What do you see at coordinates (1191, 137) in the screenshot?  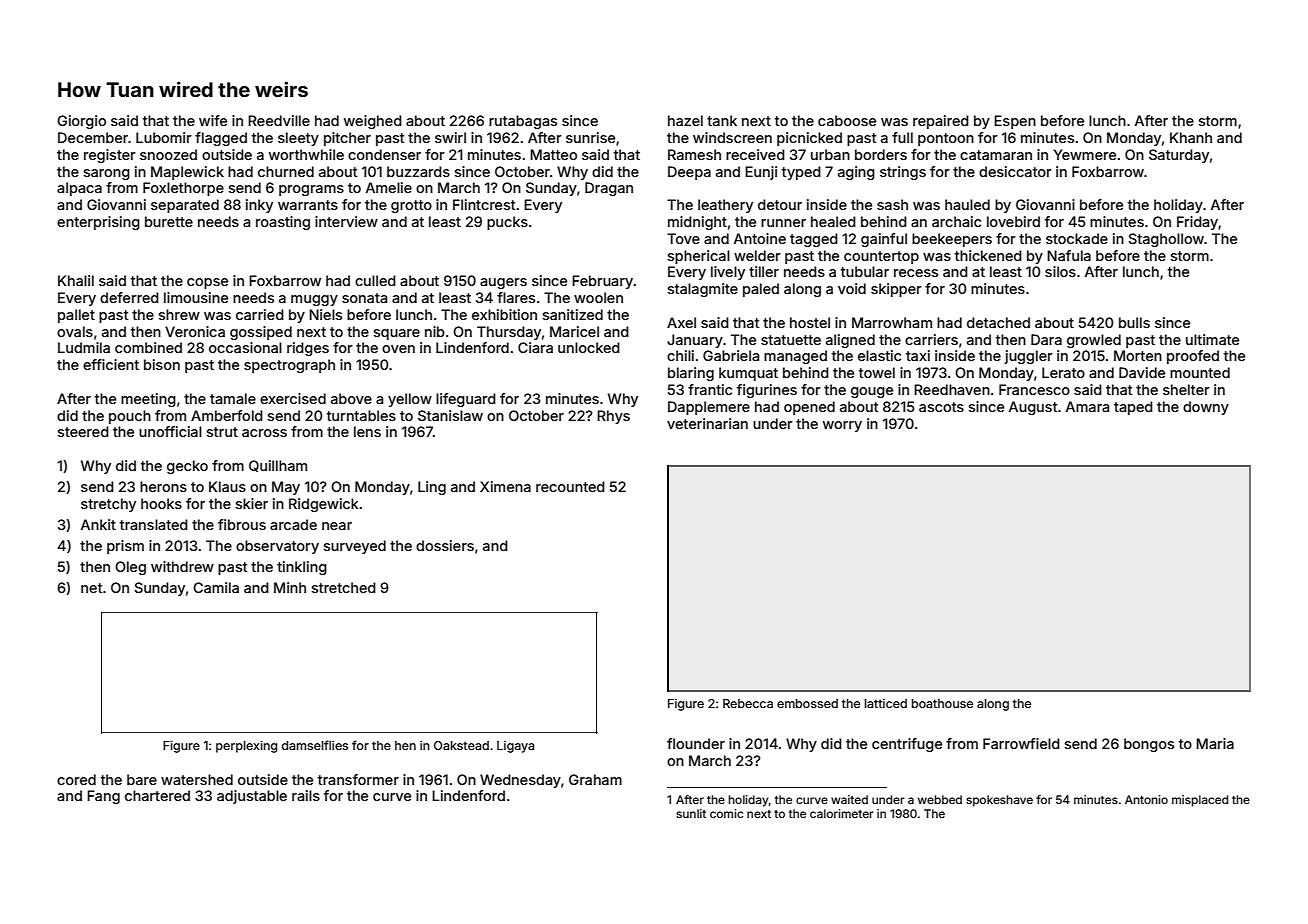 I see `Khanh` at bounding box center [1191, 137].
